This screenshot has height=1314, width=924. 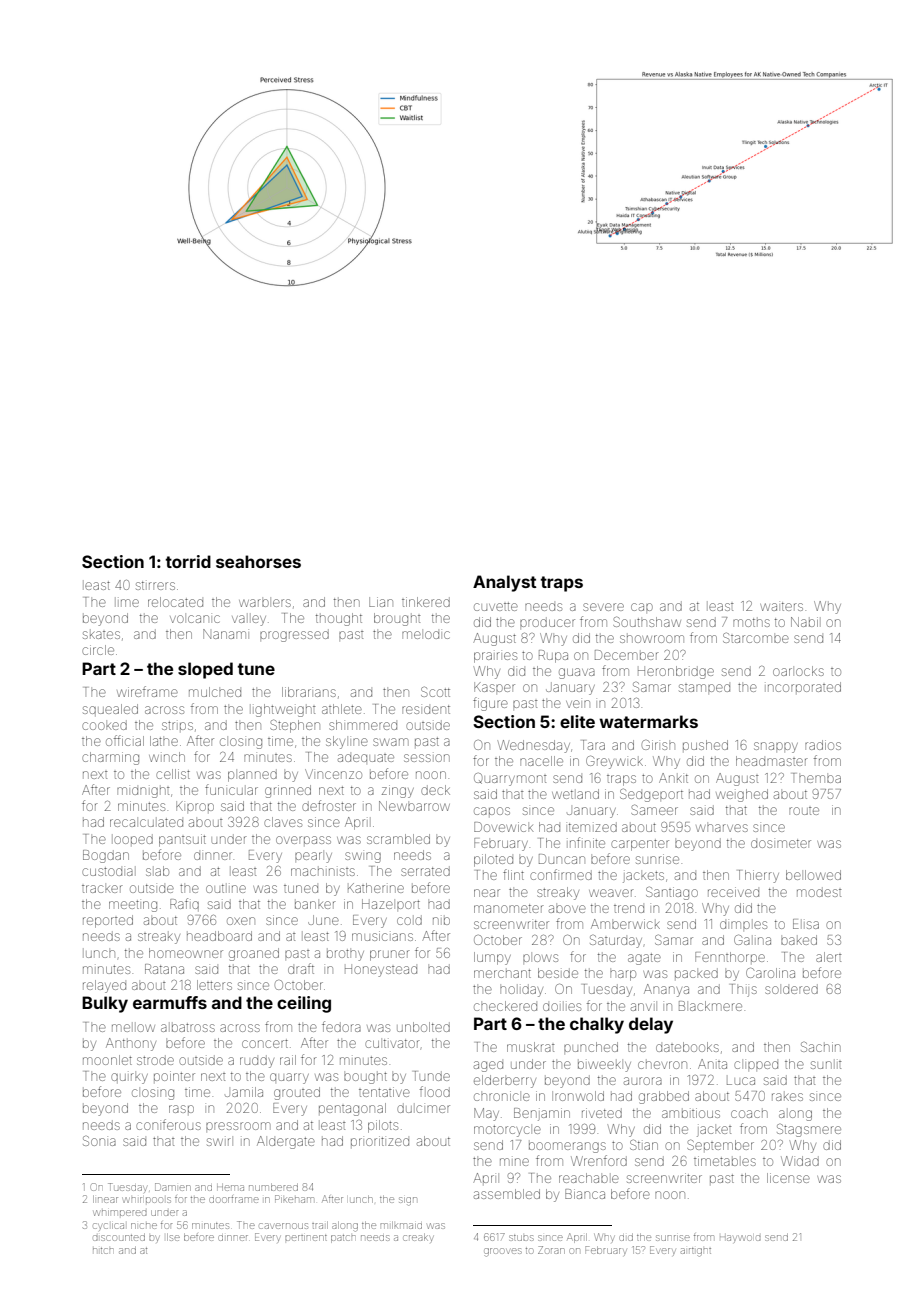 I want to click on merchant, so click(x=502, y=973).
